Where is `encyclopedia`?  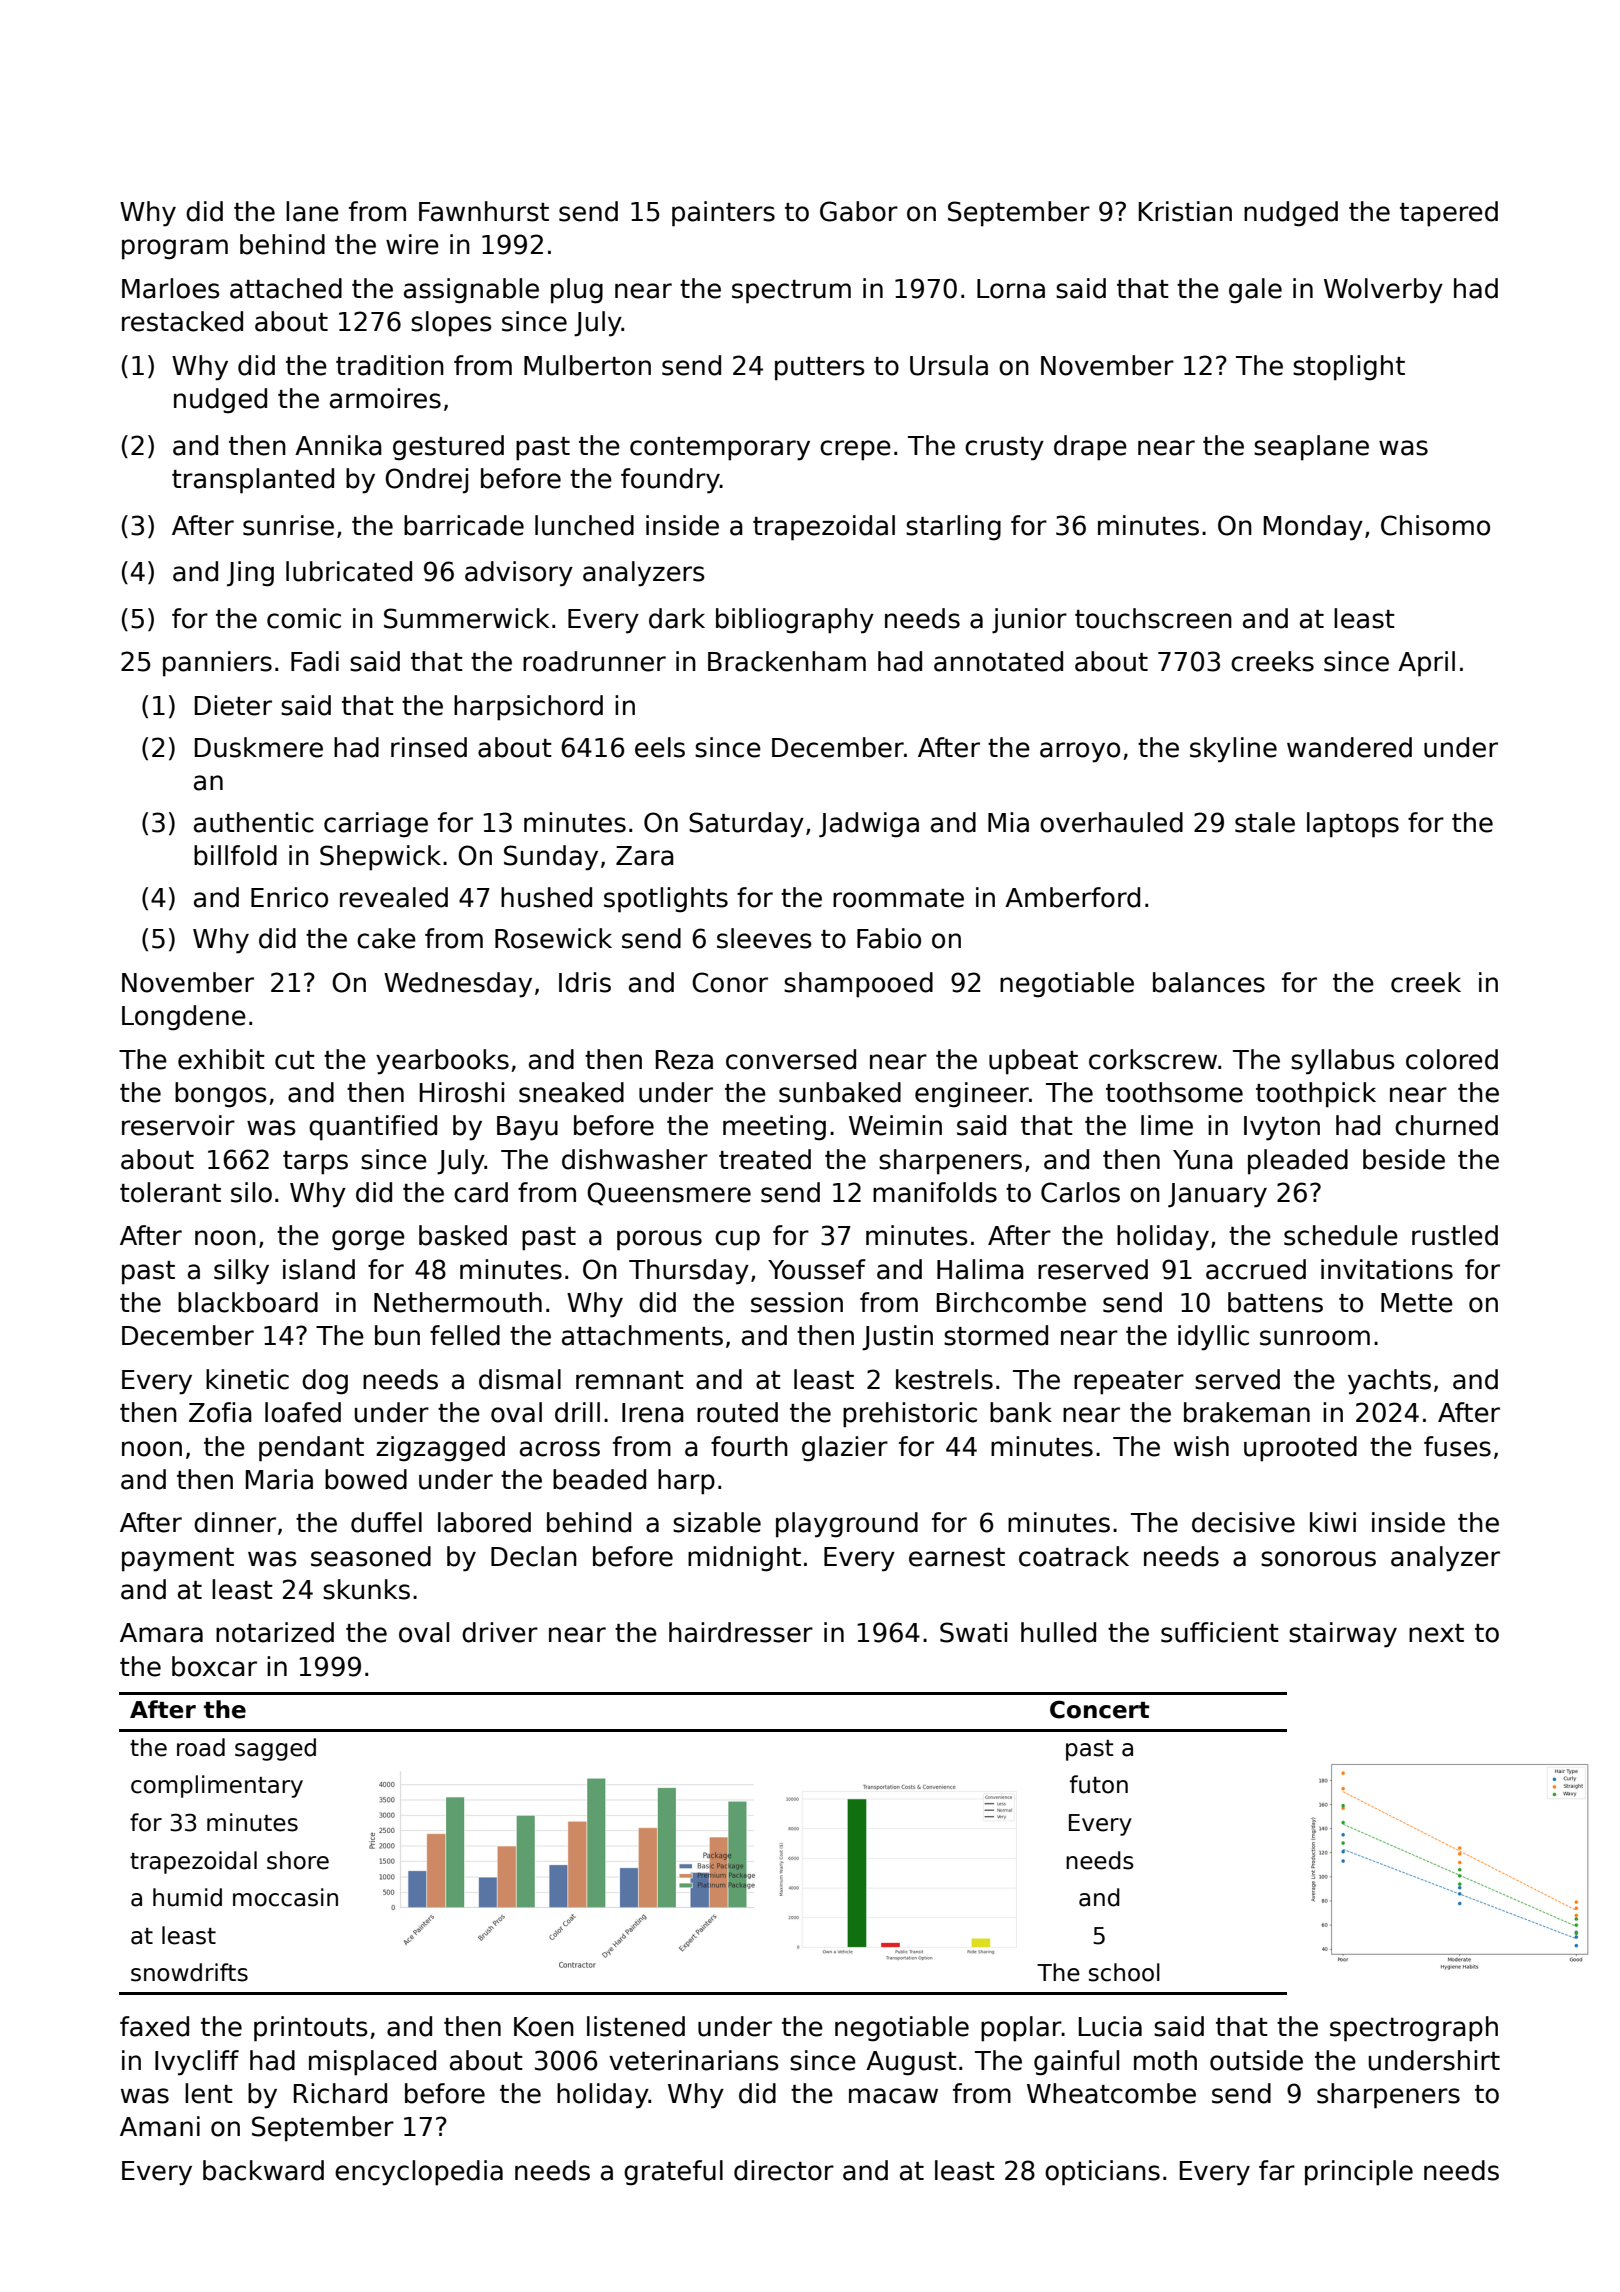
encyclopedia is located at coordinates (419, 2173).
